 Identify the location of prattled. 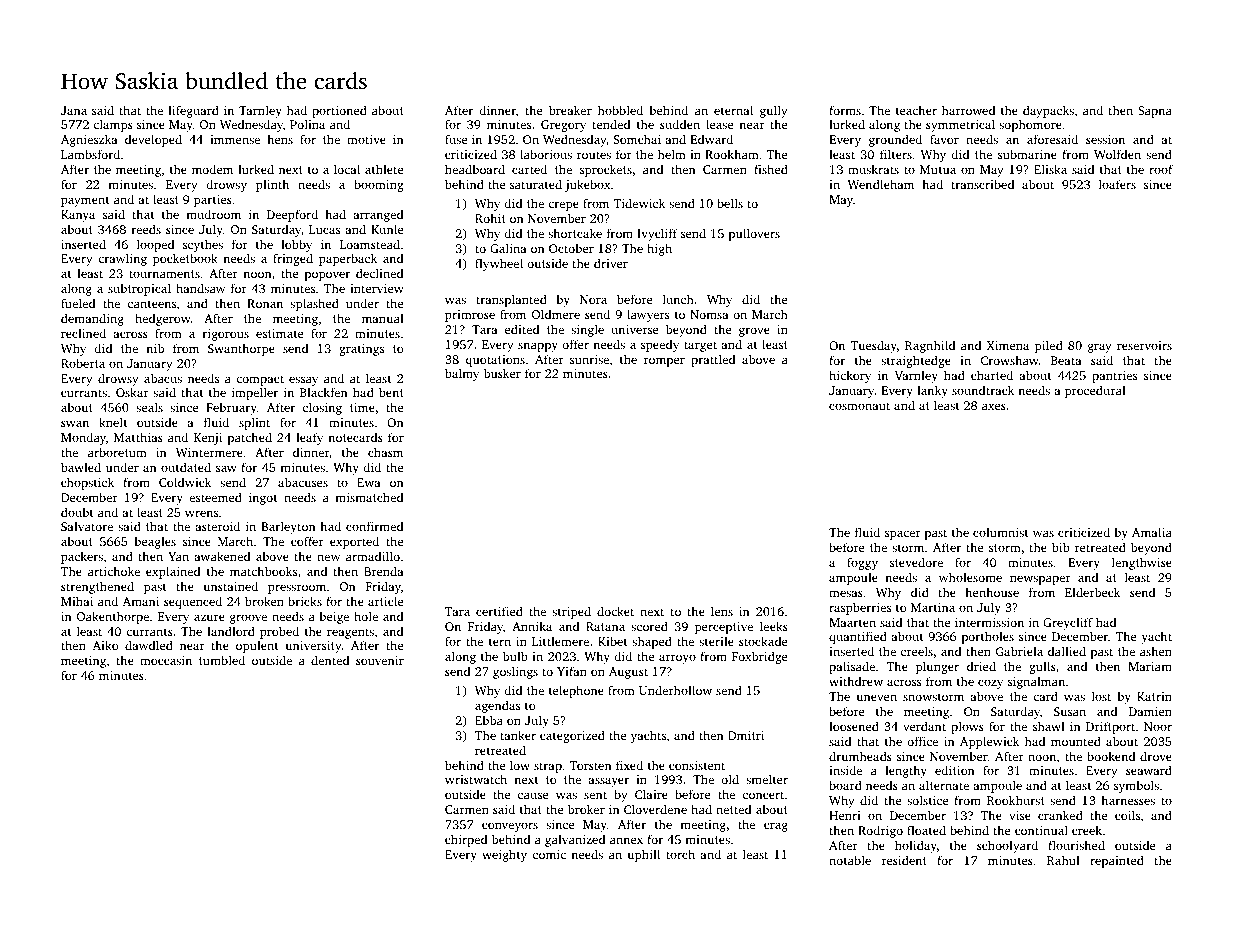
(713, 360).
